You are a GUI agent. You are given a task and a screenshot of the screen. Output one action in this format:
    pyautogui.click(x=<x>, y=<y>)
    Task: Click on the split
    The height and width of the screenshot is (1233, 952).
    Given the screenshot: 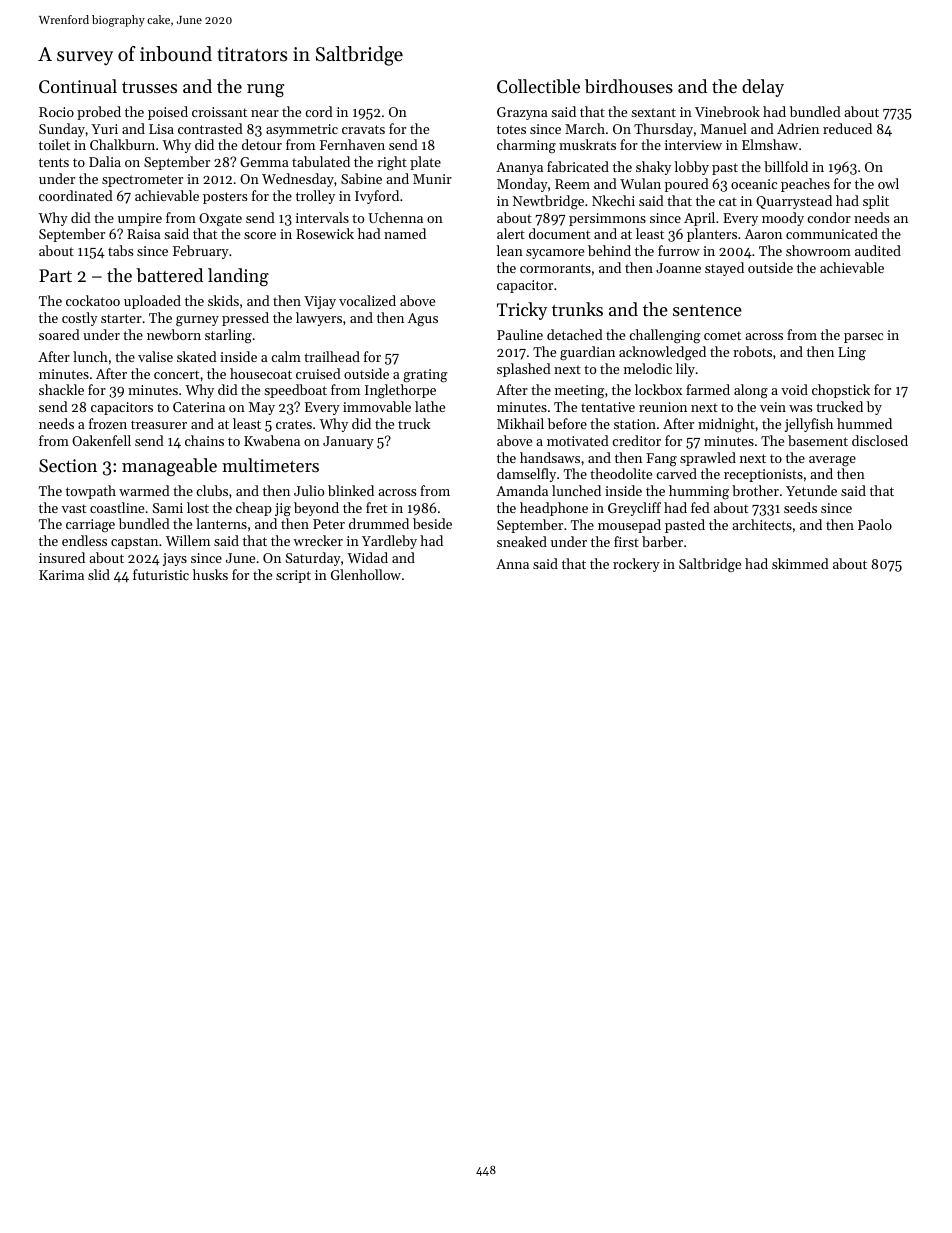 What is the action you would take?
    pyautogui.click(x=876, y=202)
